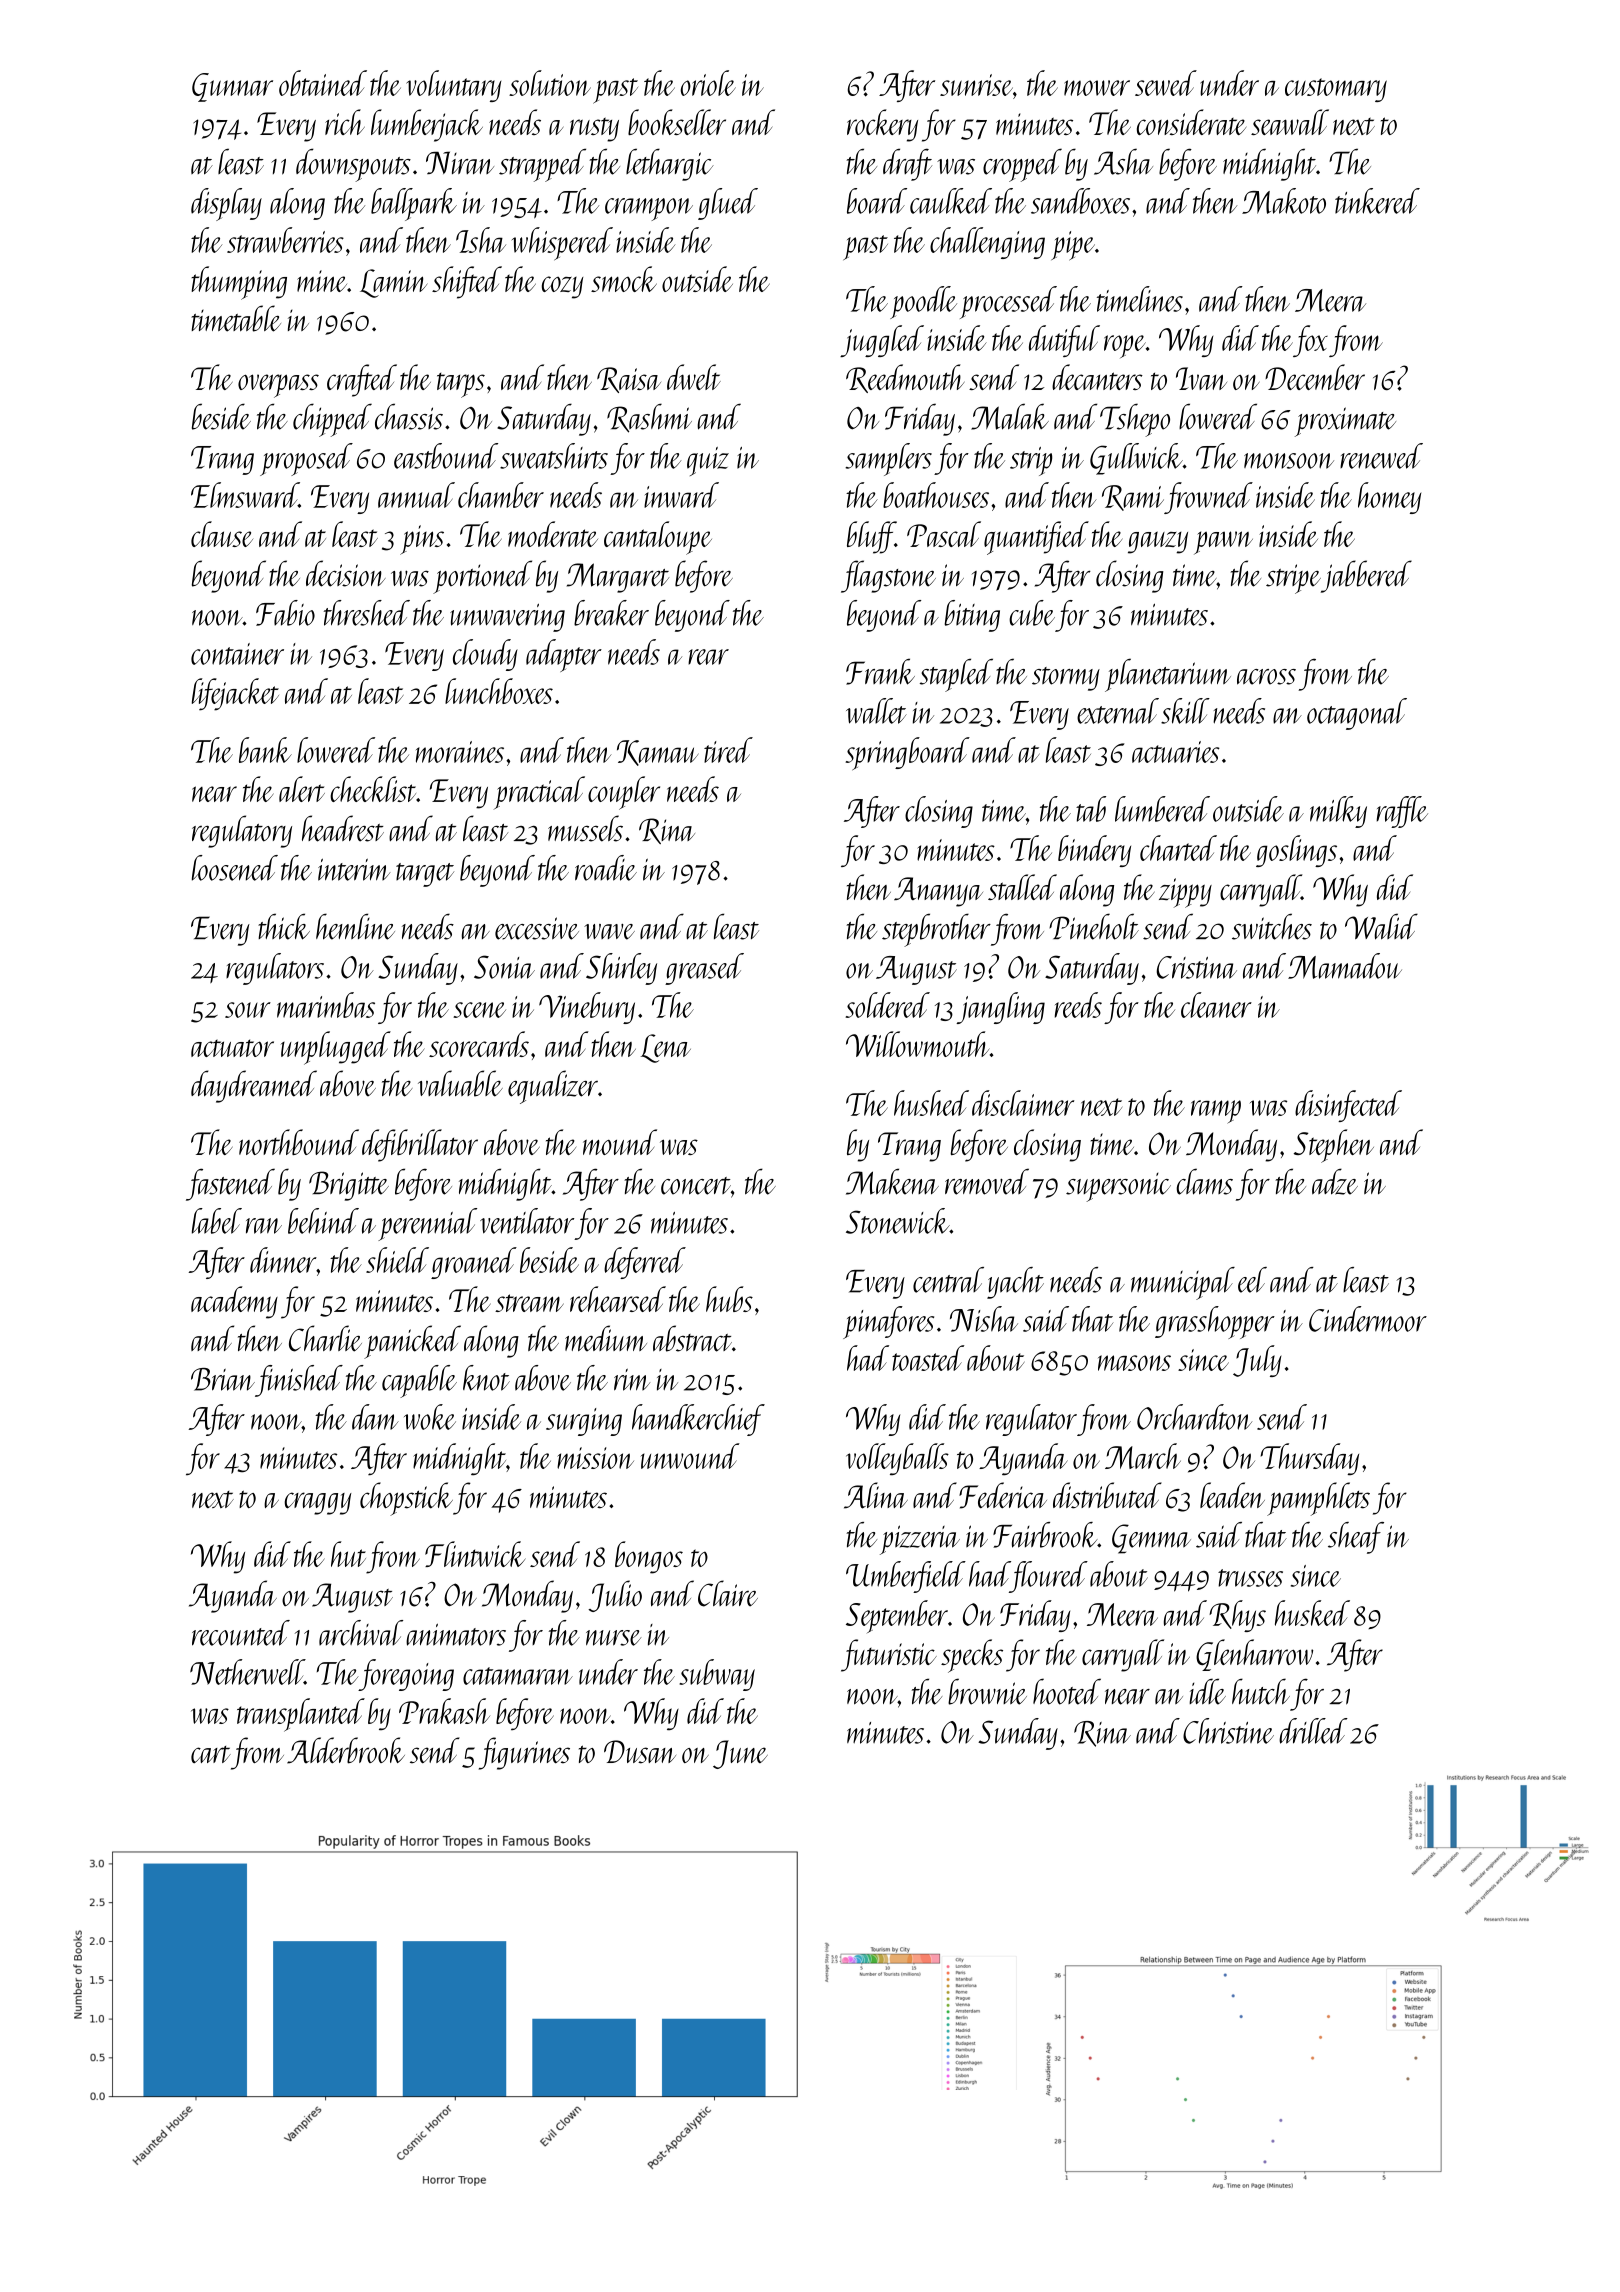 The image size is (1620, 2292). Describe the element at coordinates (1402, 812) in the page. I see `raffle` at that location.
